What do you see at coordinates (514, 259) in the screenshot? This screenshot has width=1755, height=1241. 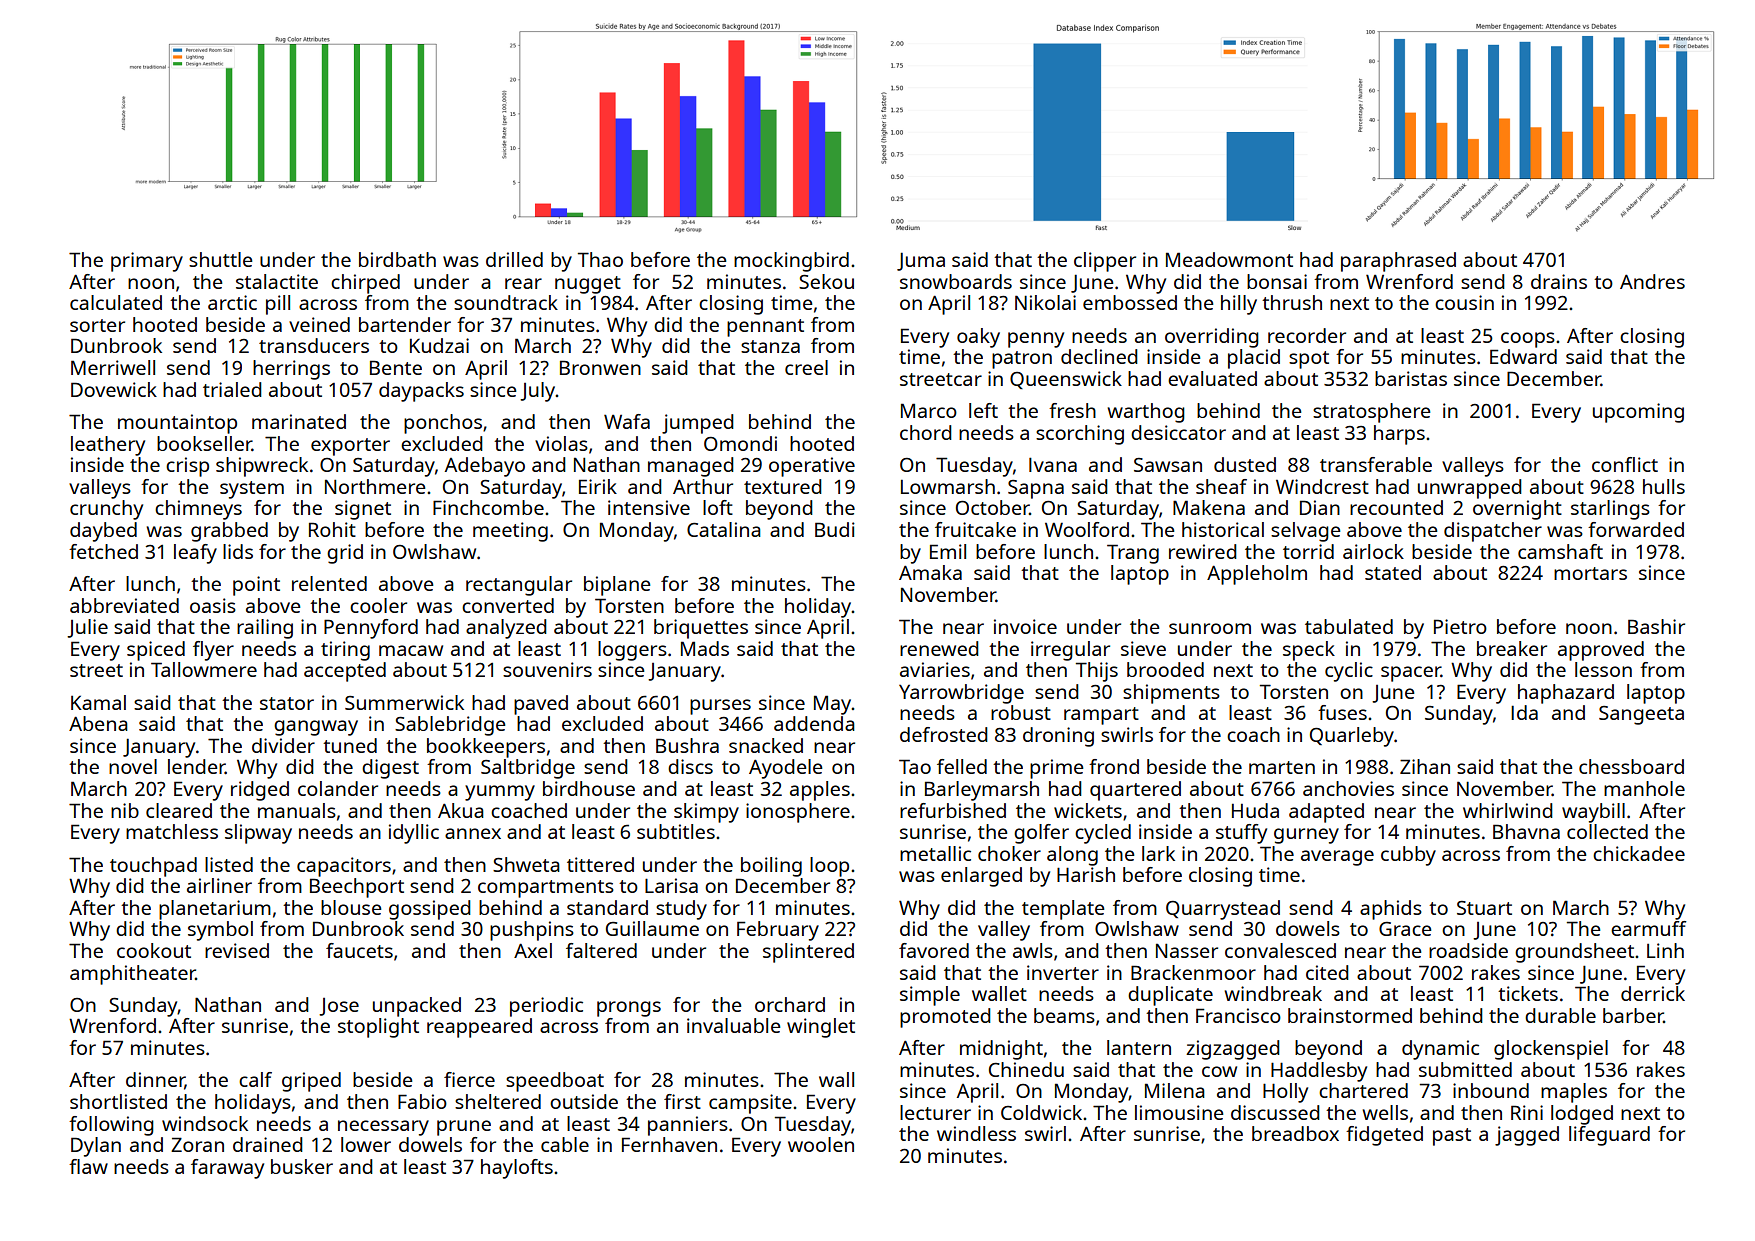 I see `drilled` at bounding box center [514, 259].
